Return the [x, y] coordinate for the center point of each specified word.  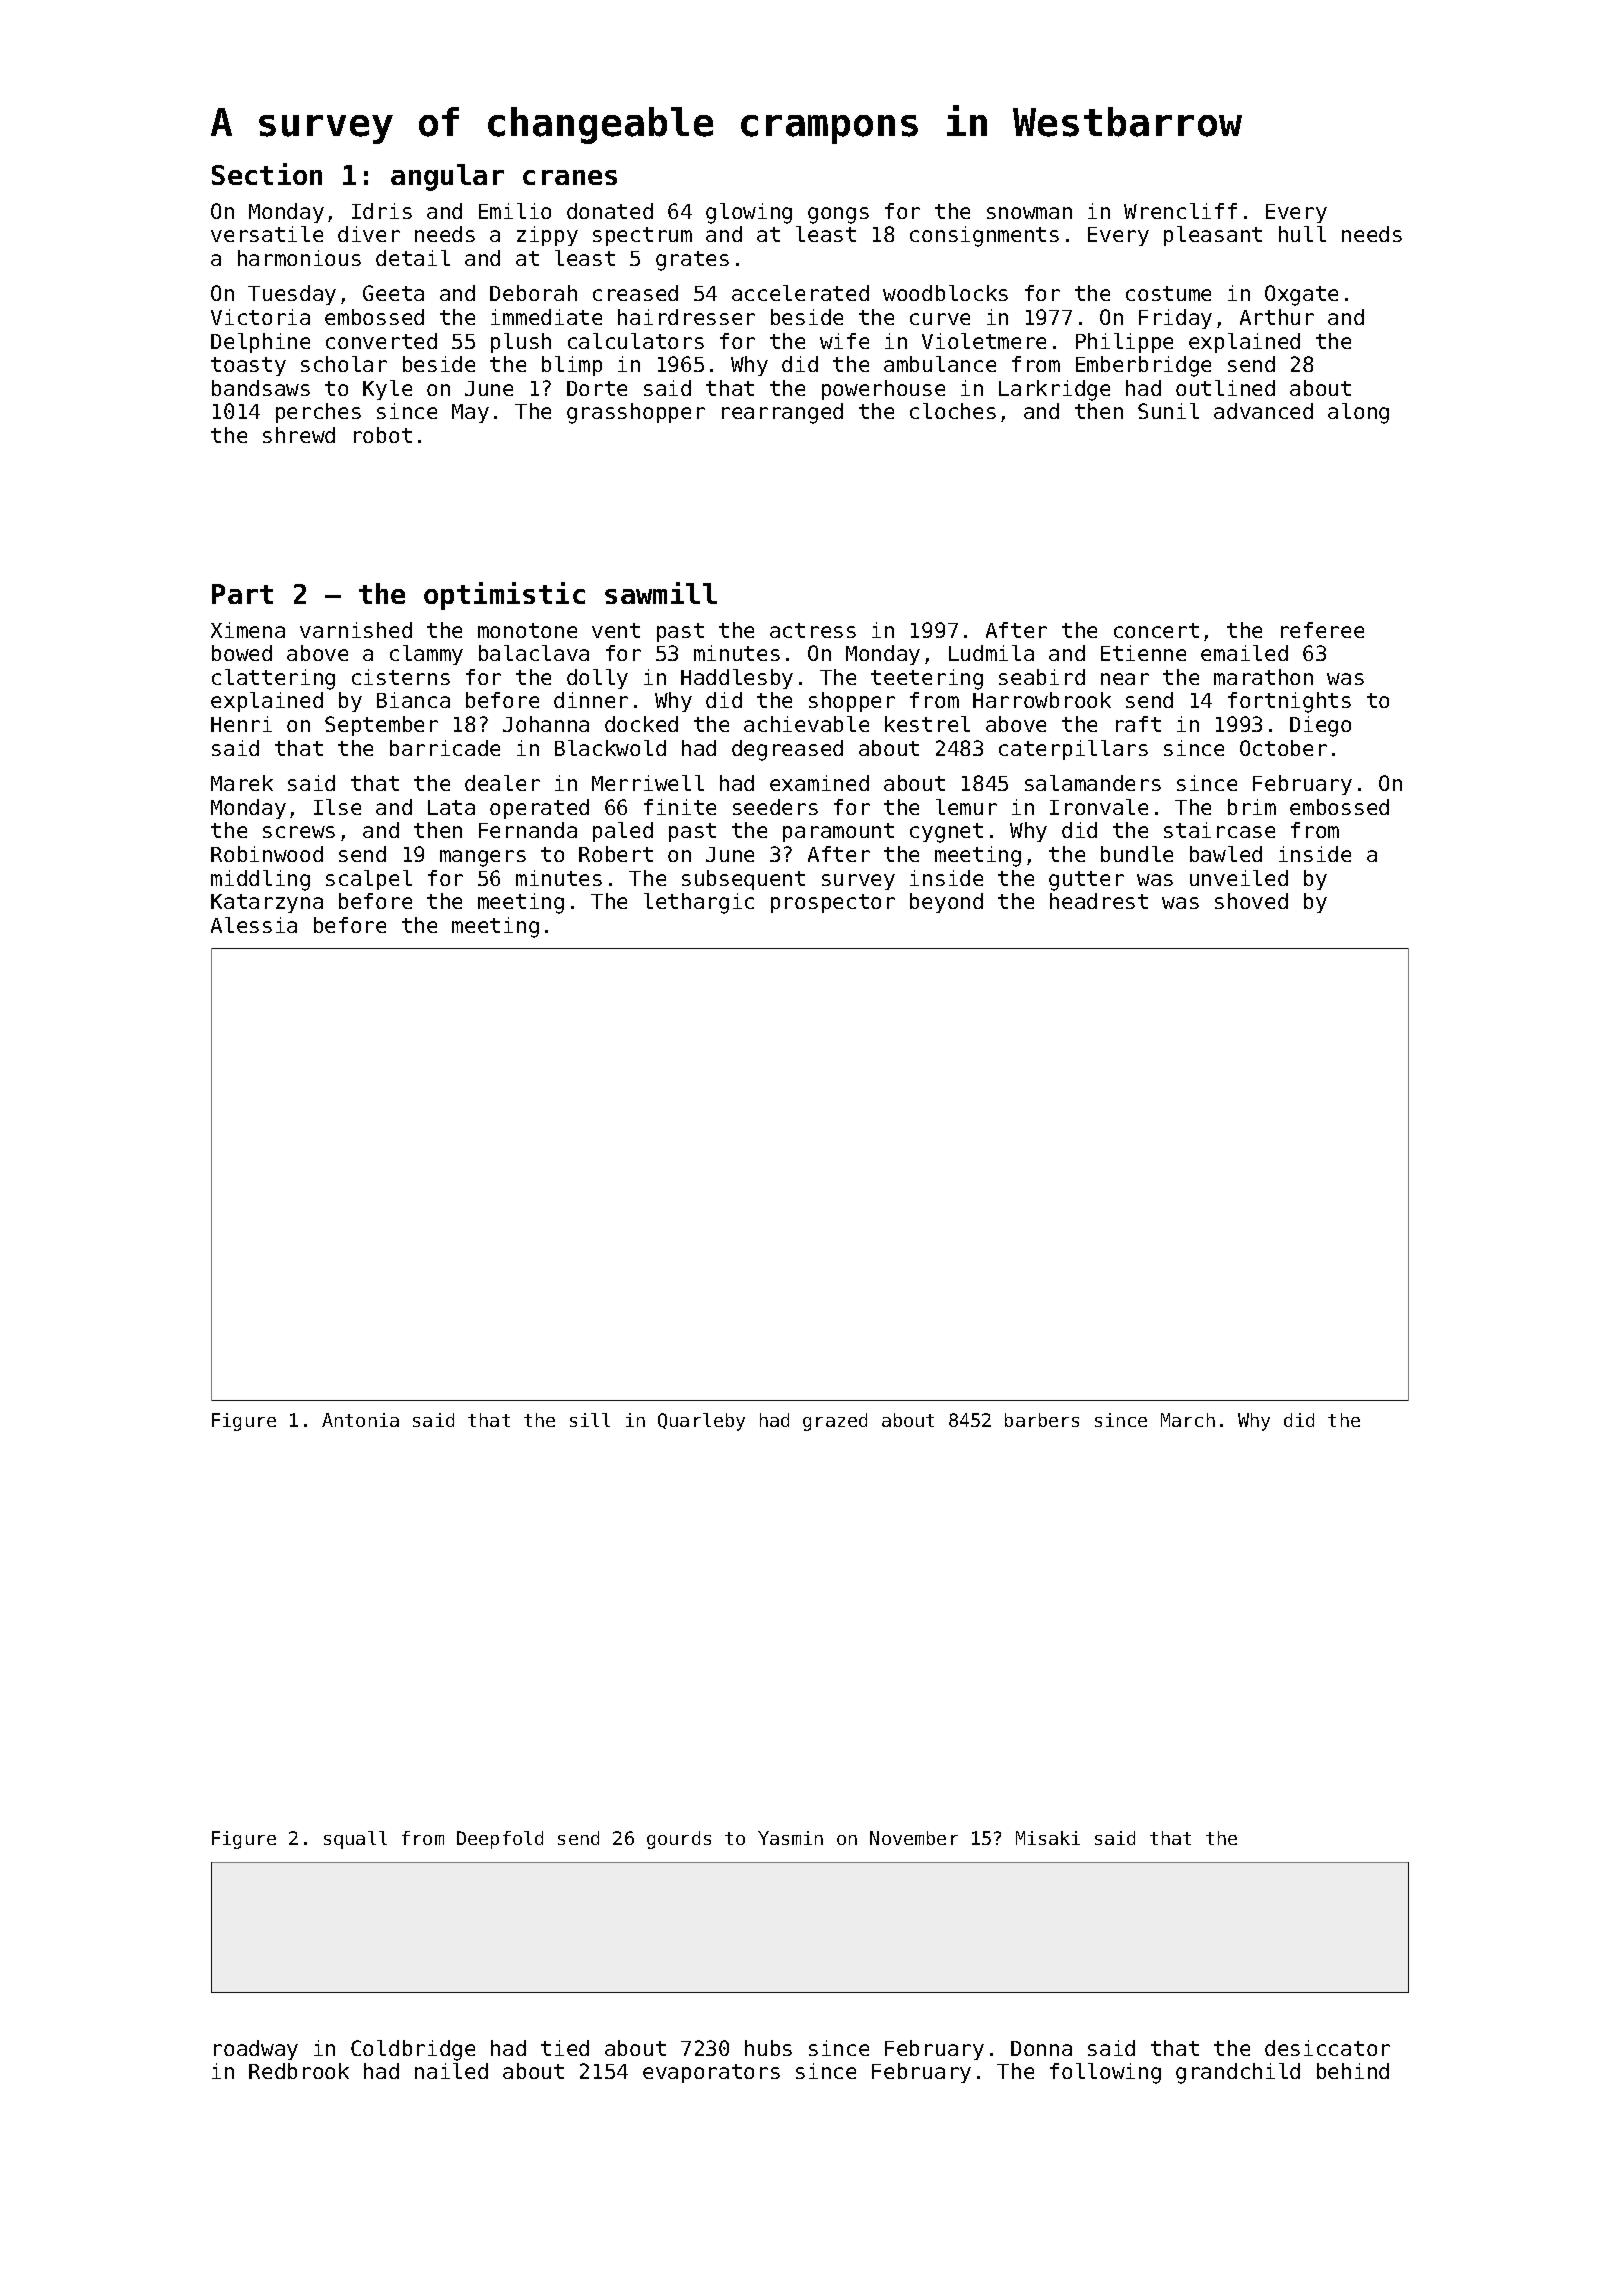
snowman [1029, 213]
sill [590, 1420]
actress [813, 630]
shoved [1251, 901]
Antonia [360, 1420]
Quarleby [701, 1422]
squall [355, 1840]
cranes [570, 177]
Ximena [248, 630]
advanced [1263, 411]
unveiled [1239, 878]
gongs [838, 215]
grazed [835, 1422]
